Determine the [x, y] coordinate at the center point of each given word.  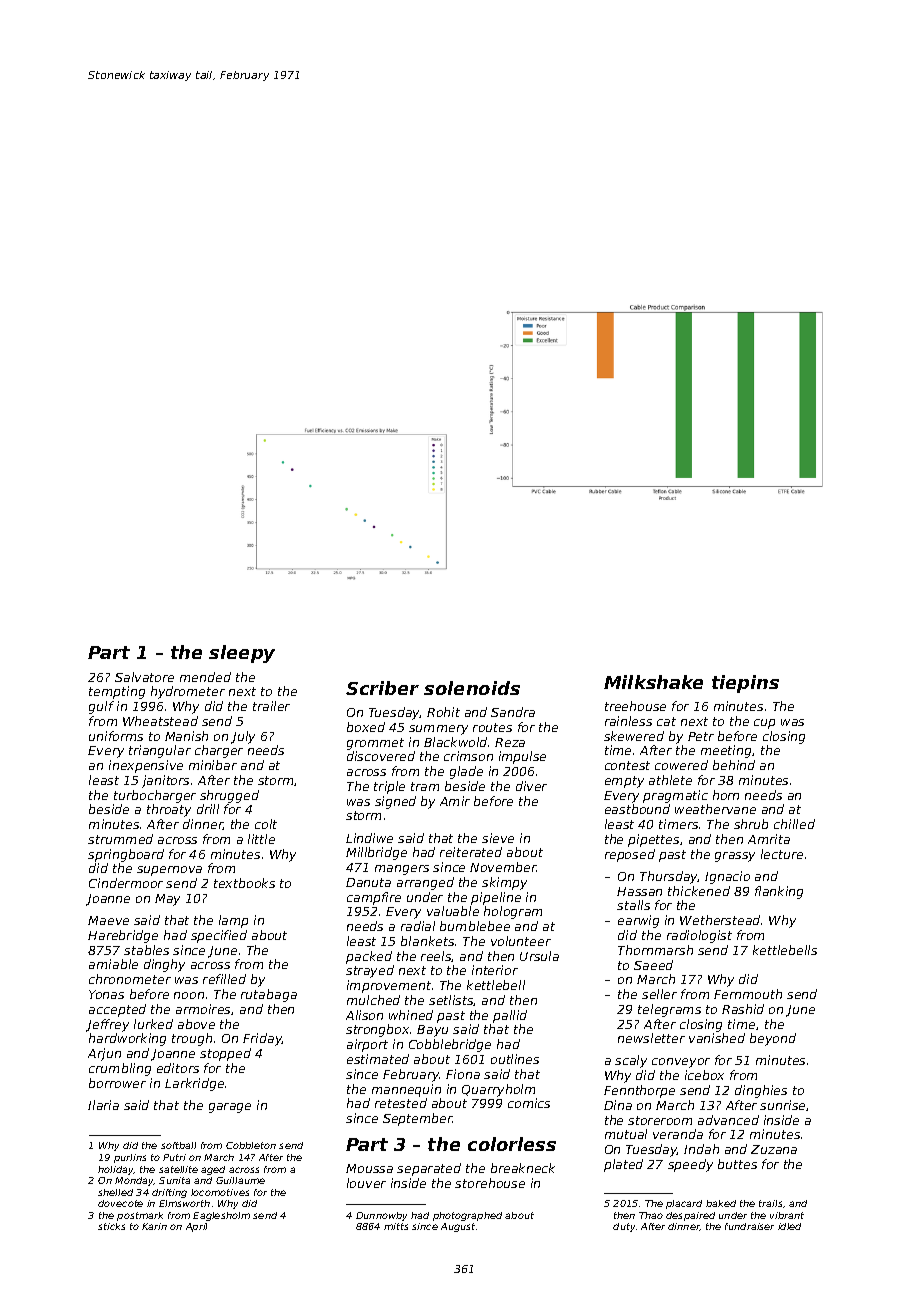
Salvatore [144, 677]
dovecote [120, 1203]
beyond [773, 1039]
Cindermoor [126, 883]
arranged [425, 883]
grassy [735, 857]
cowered [681, 765]
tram [425, 786]
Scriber [382, 688]
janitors [165, 781]
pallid [510, 1016]
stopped [225, 1054]
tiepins [745, 684]
